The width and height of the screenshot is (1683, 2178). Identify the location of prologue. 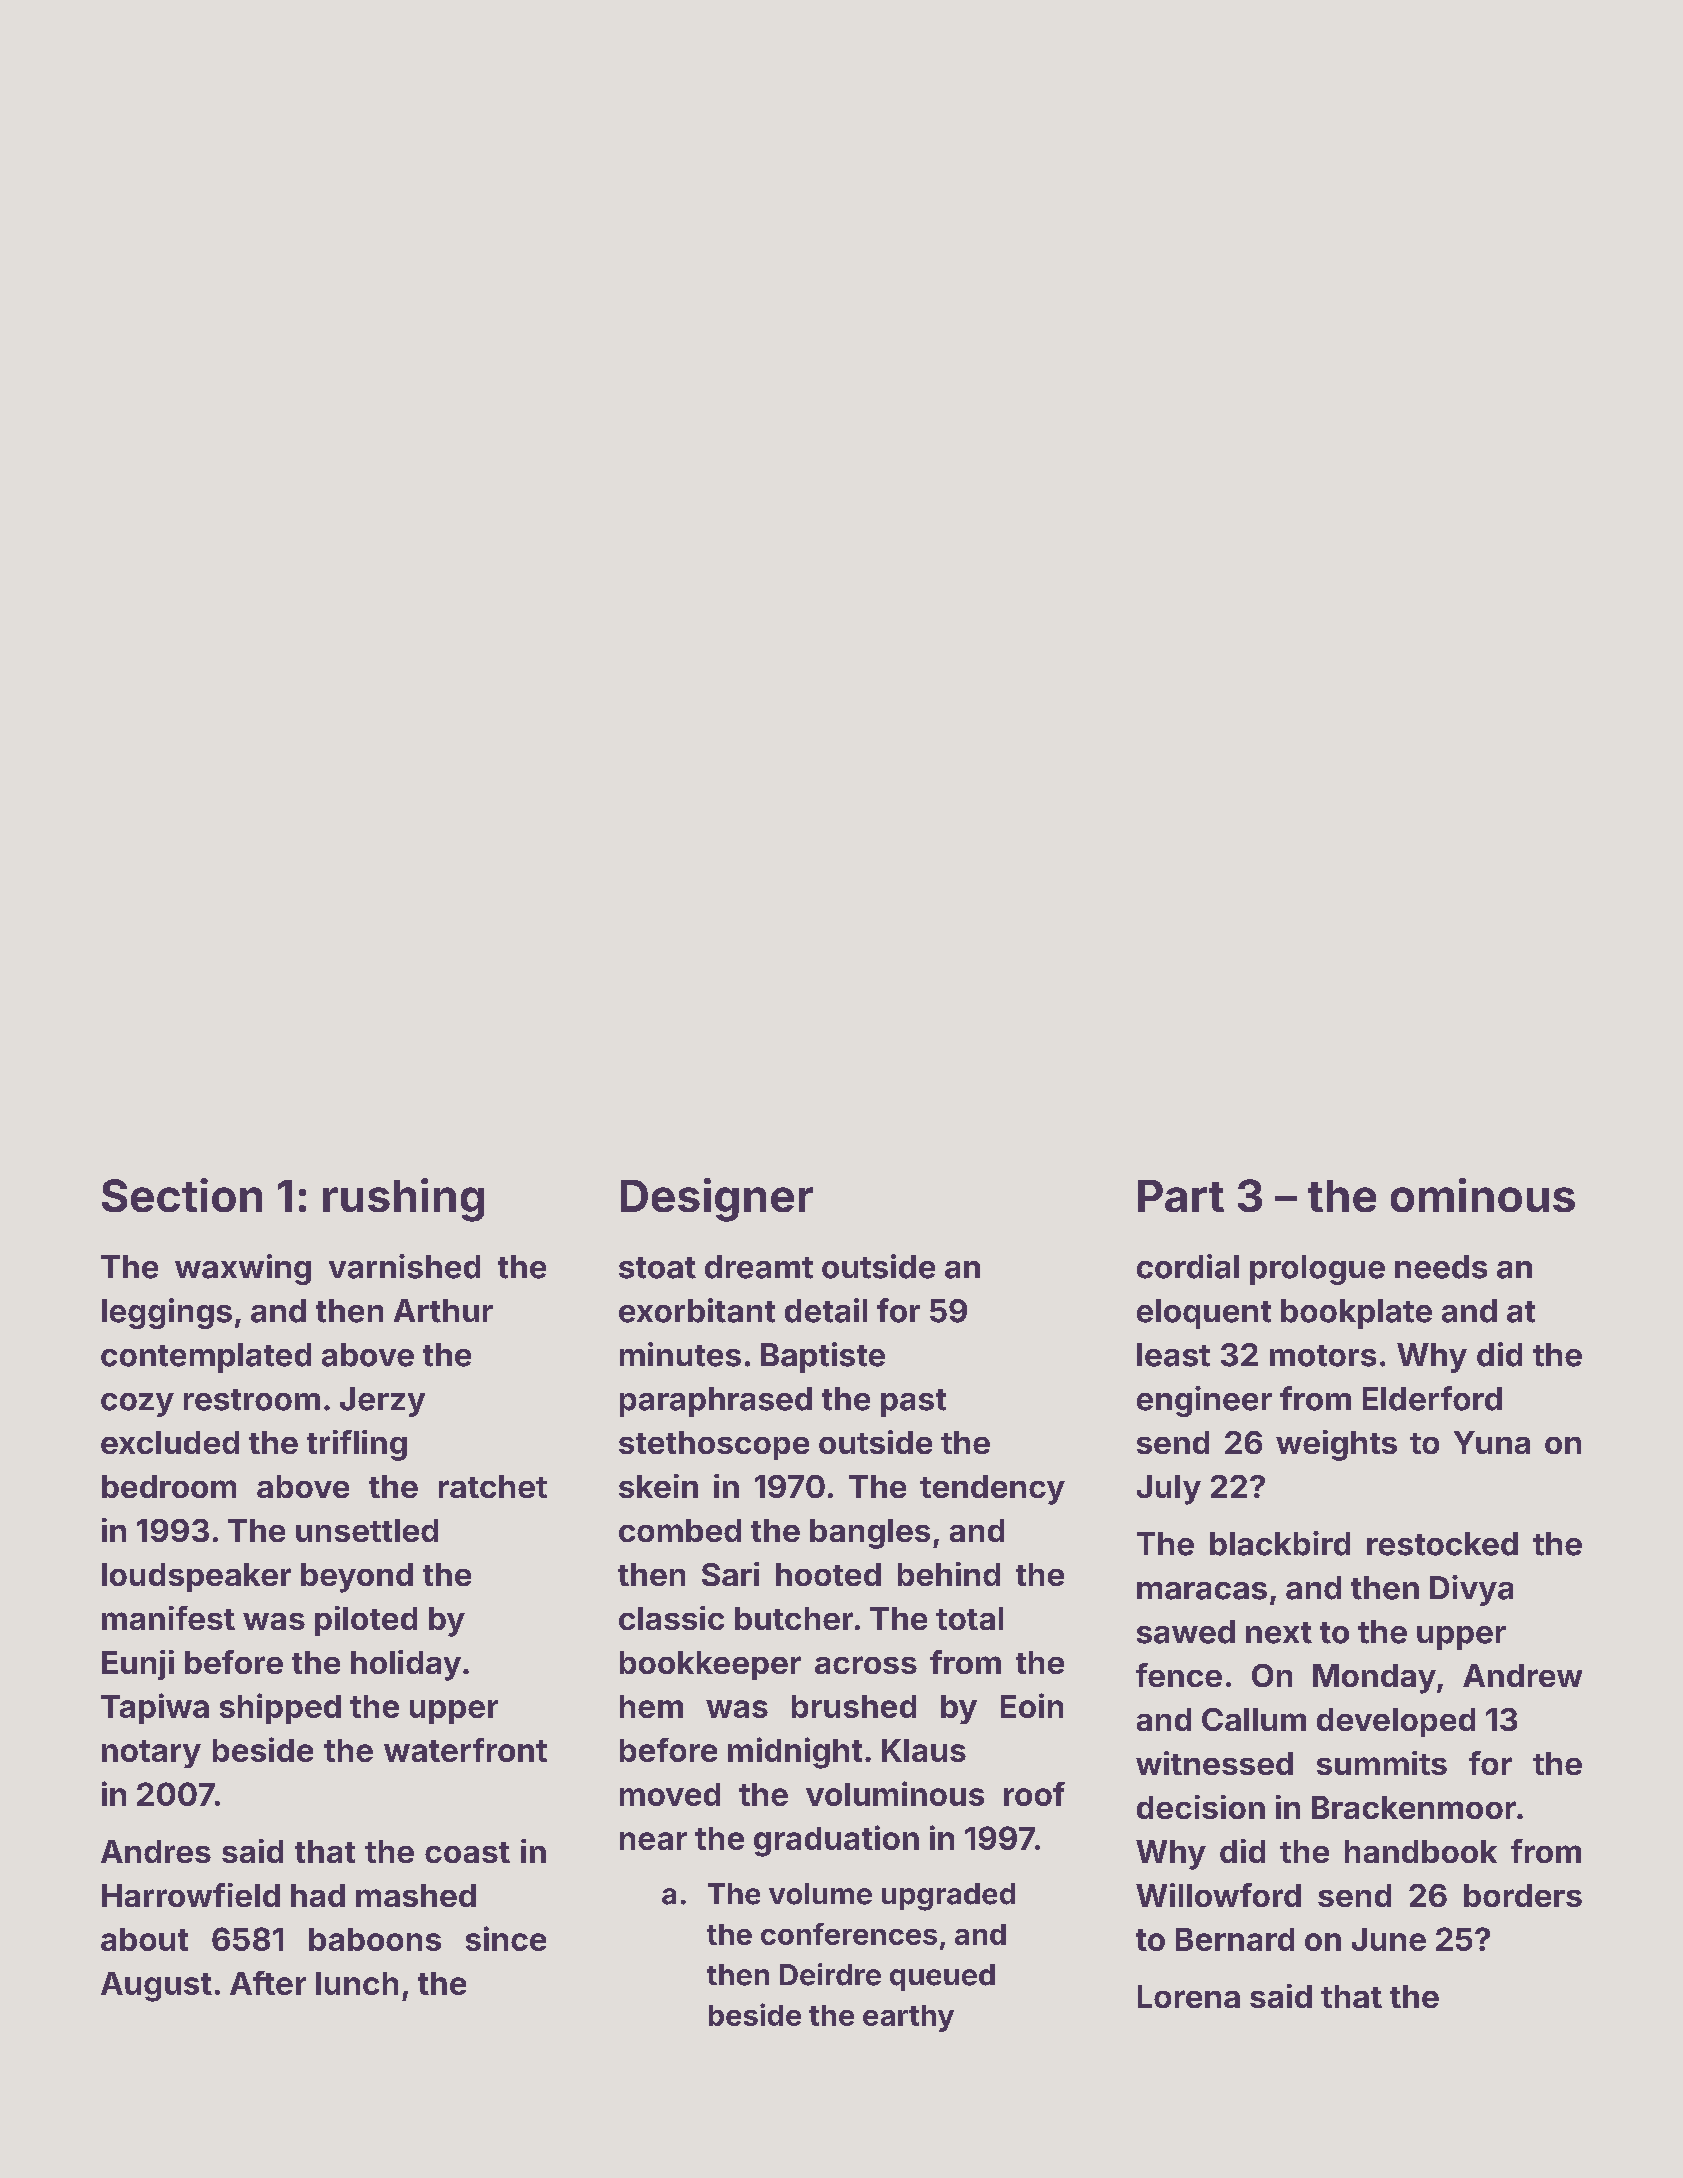
(1317, 1270).
